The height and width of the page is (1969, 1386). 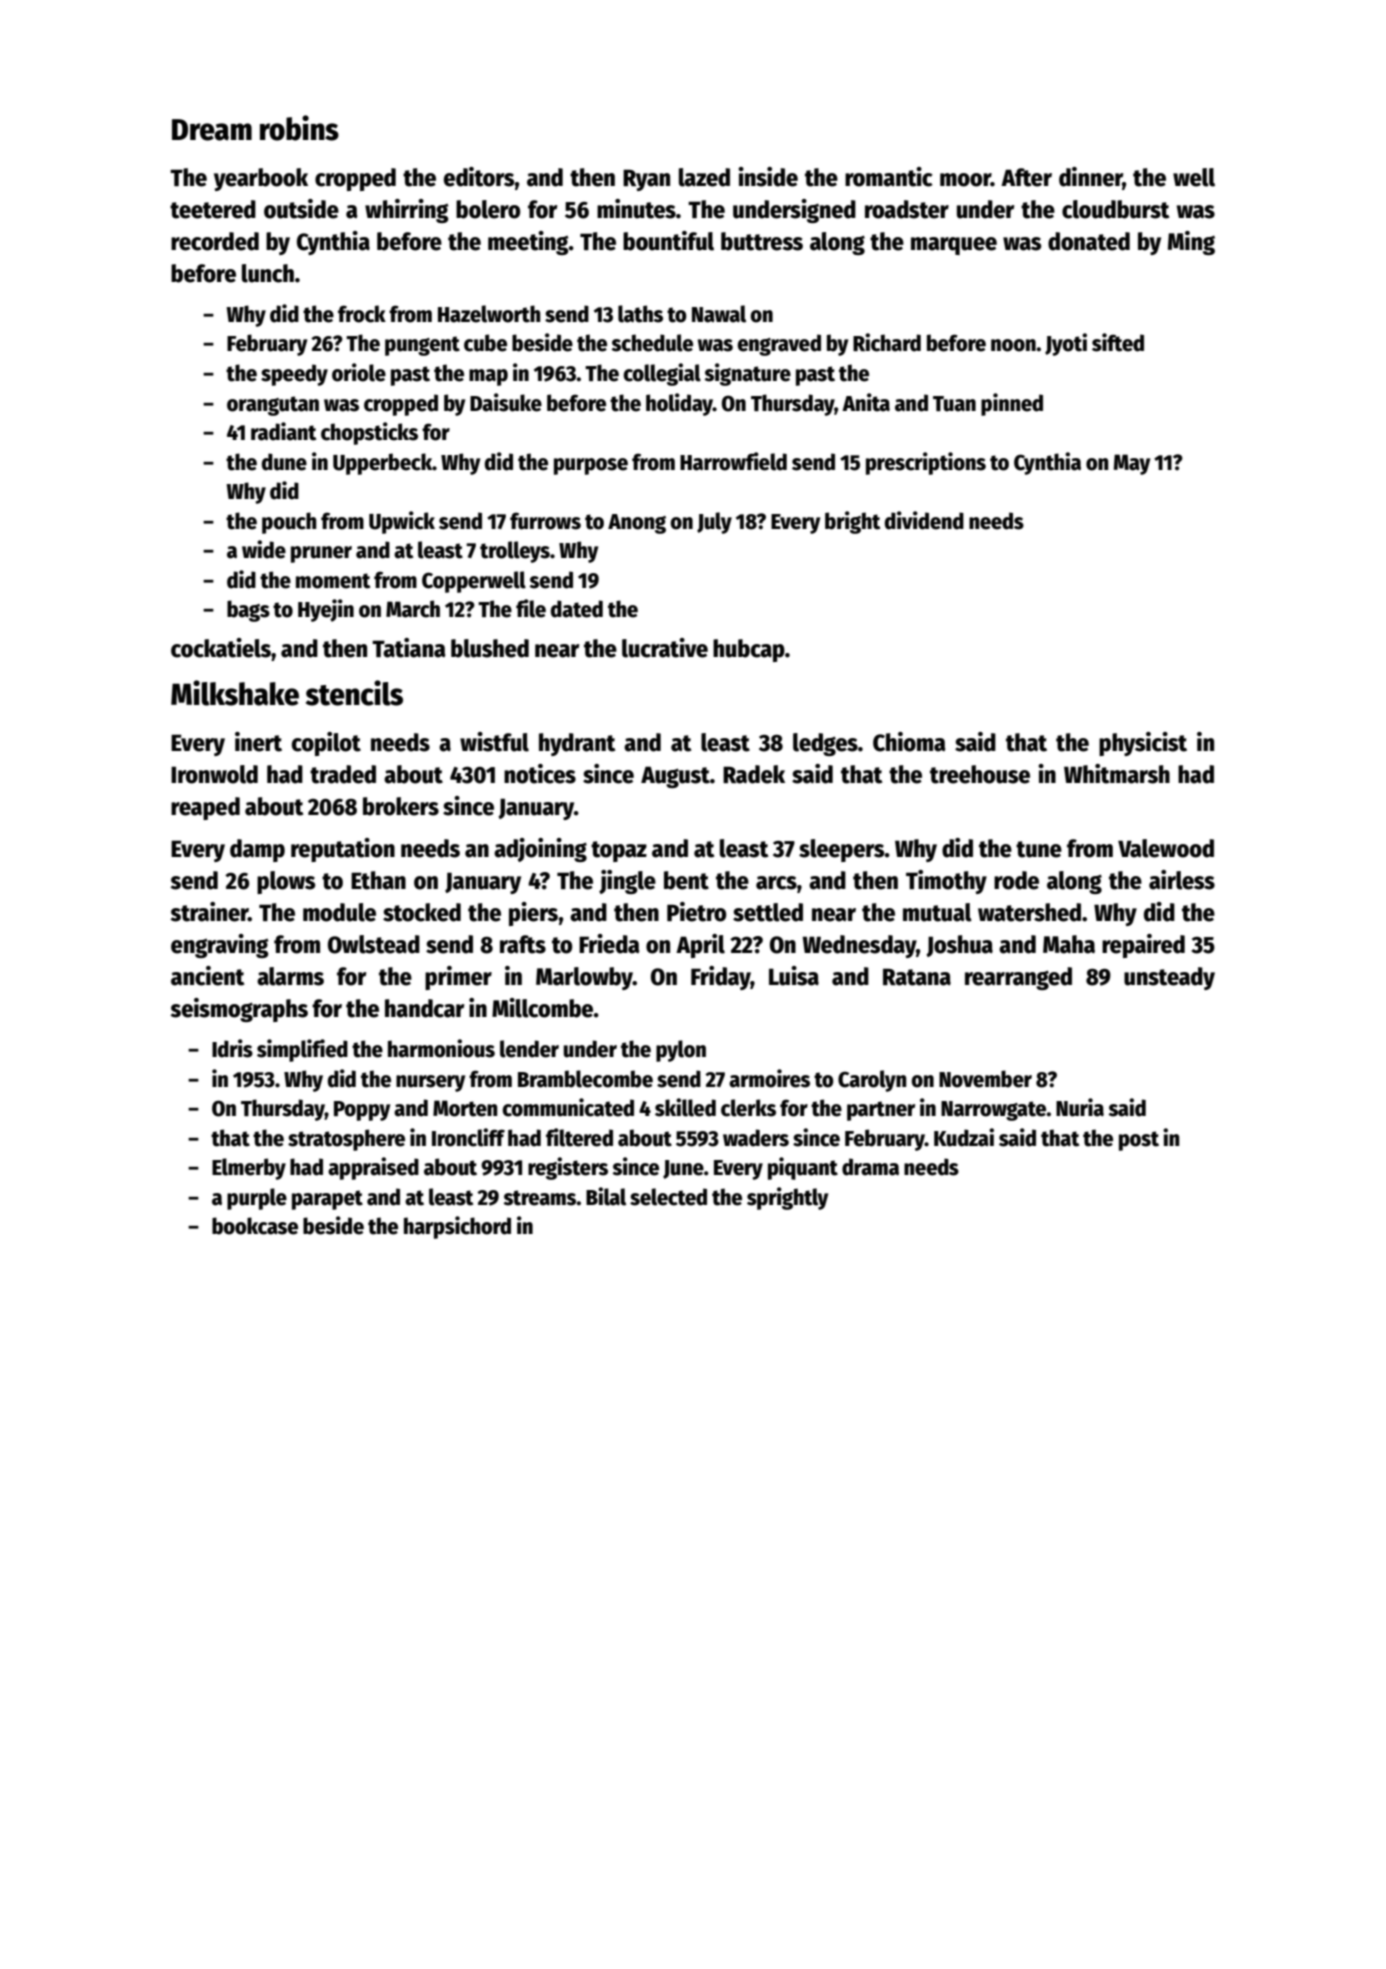 What do you see at coordinates (714, 523) in the page?
I see `July` at bounding box center [714, 523].
